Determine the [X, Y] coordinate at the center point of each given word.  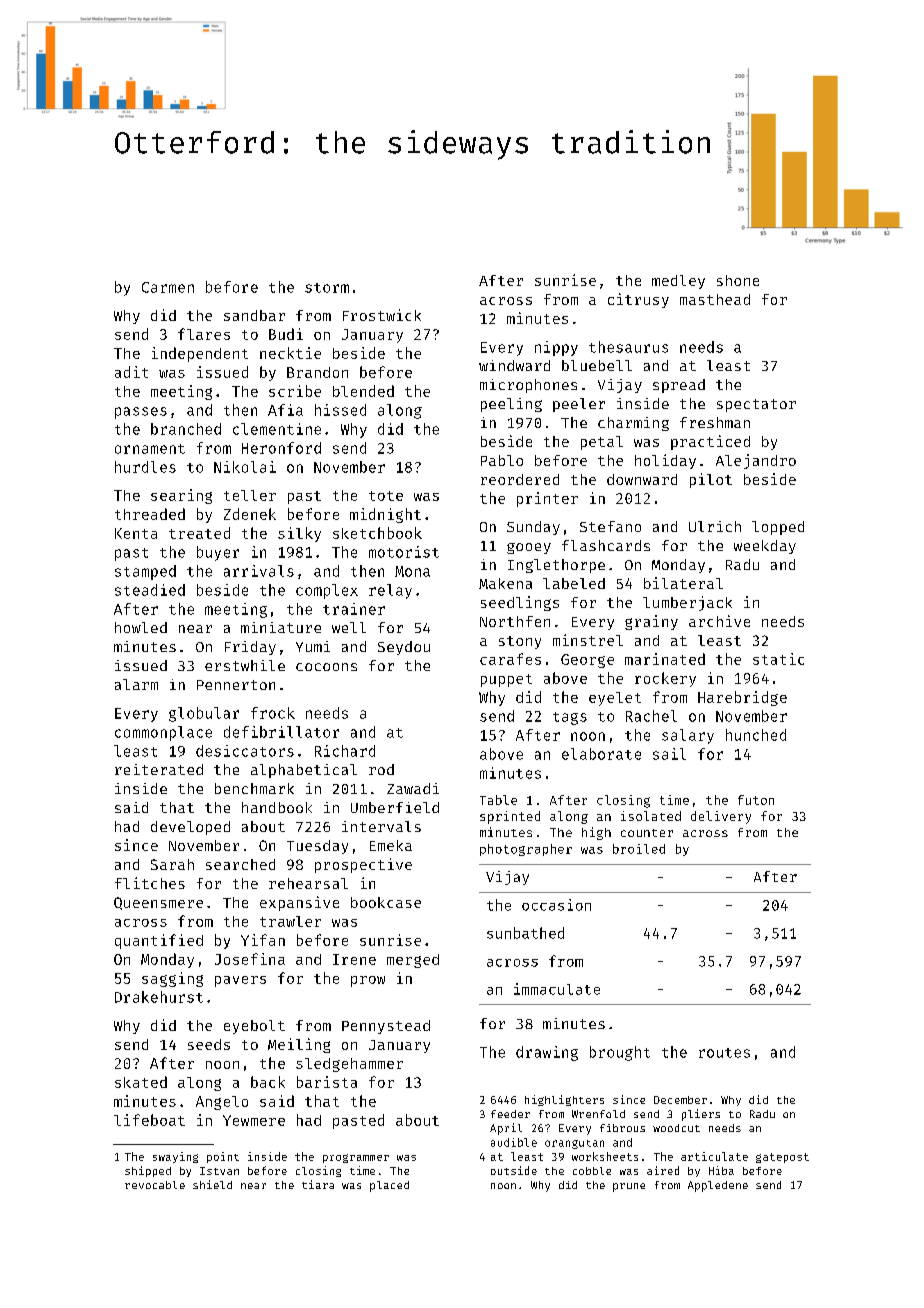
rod [381, 769]
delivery [721, 817]
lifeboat [149, 1120]
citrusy [638, 300]
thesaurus [628, 347]
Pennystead [386, 1027]
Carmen [168, 287]
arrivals [259, 571]
